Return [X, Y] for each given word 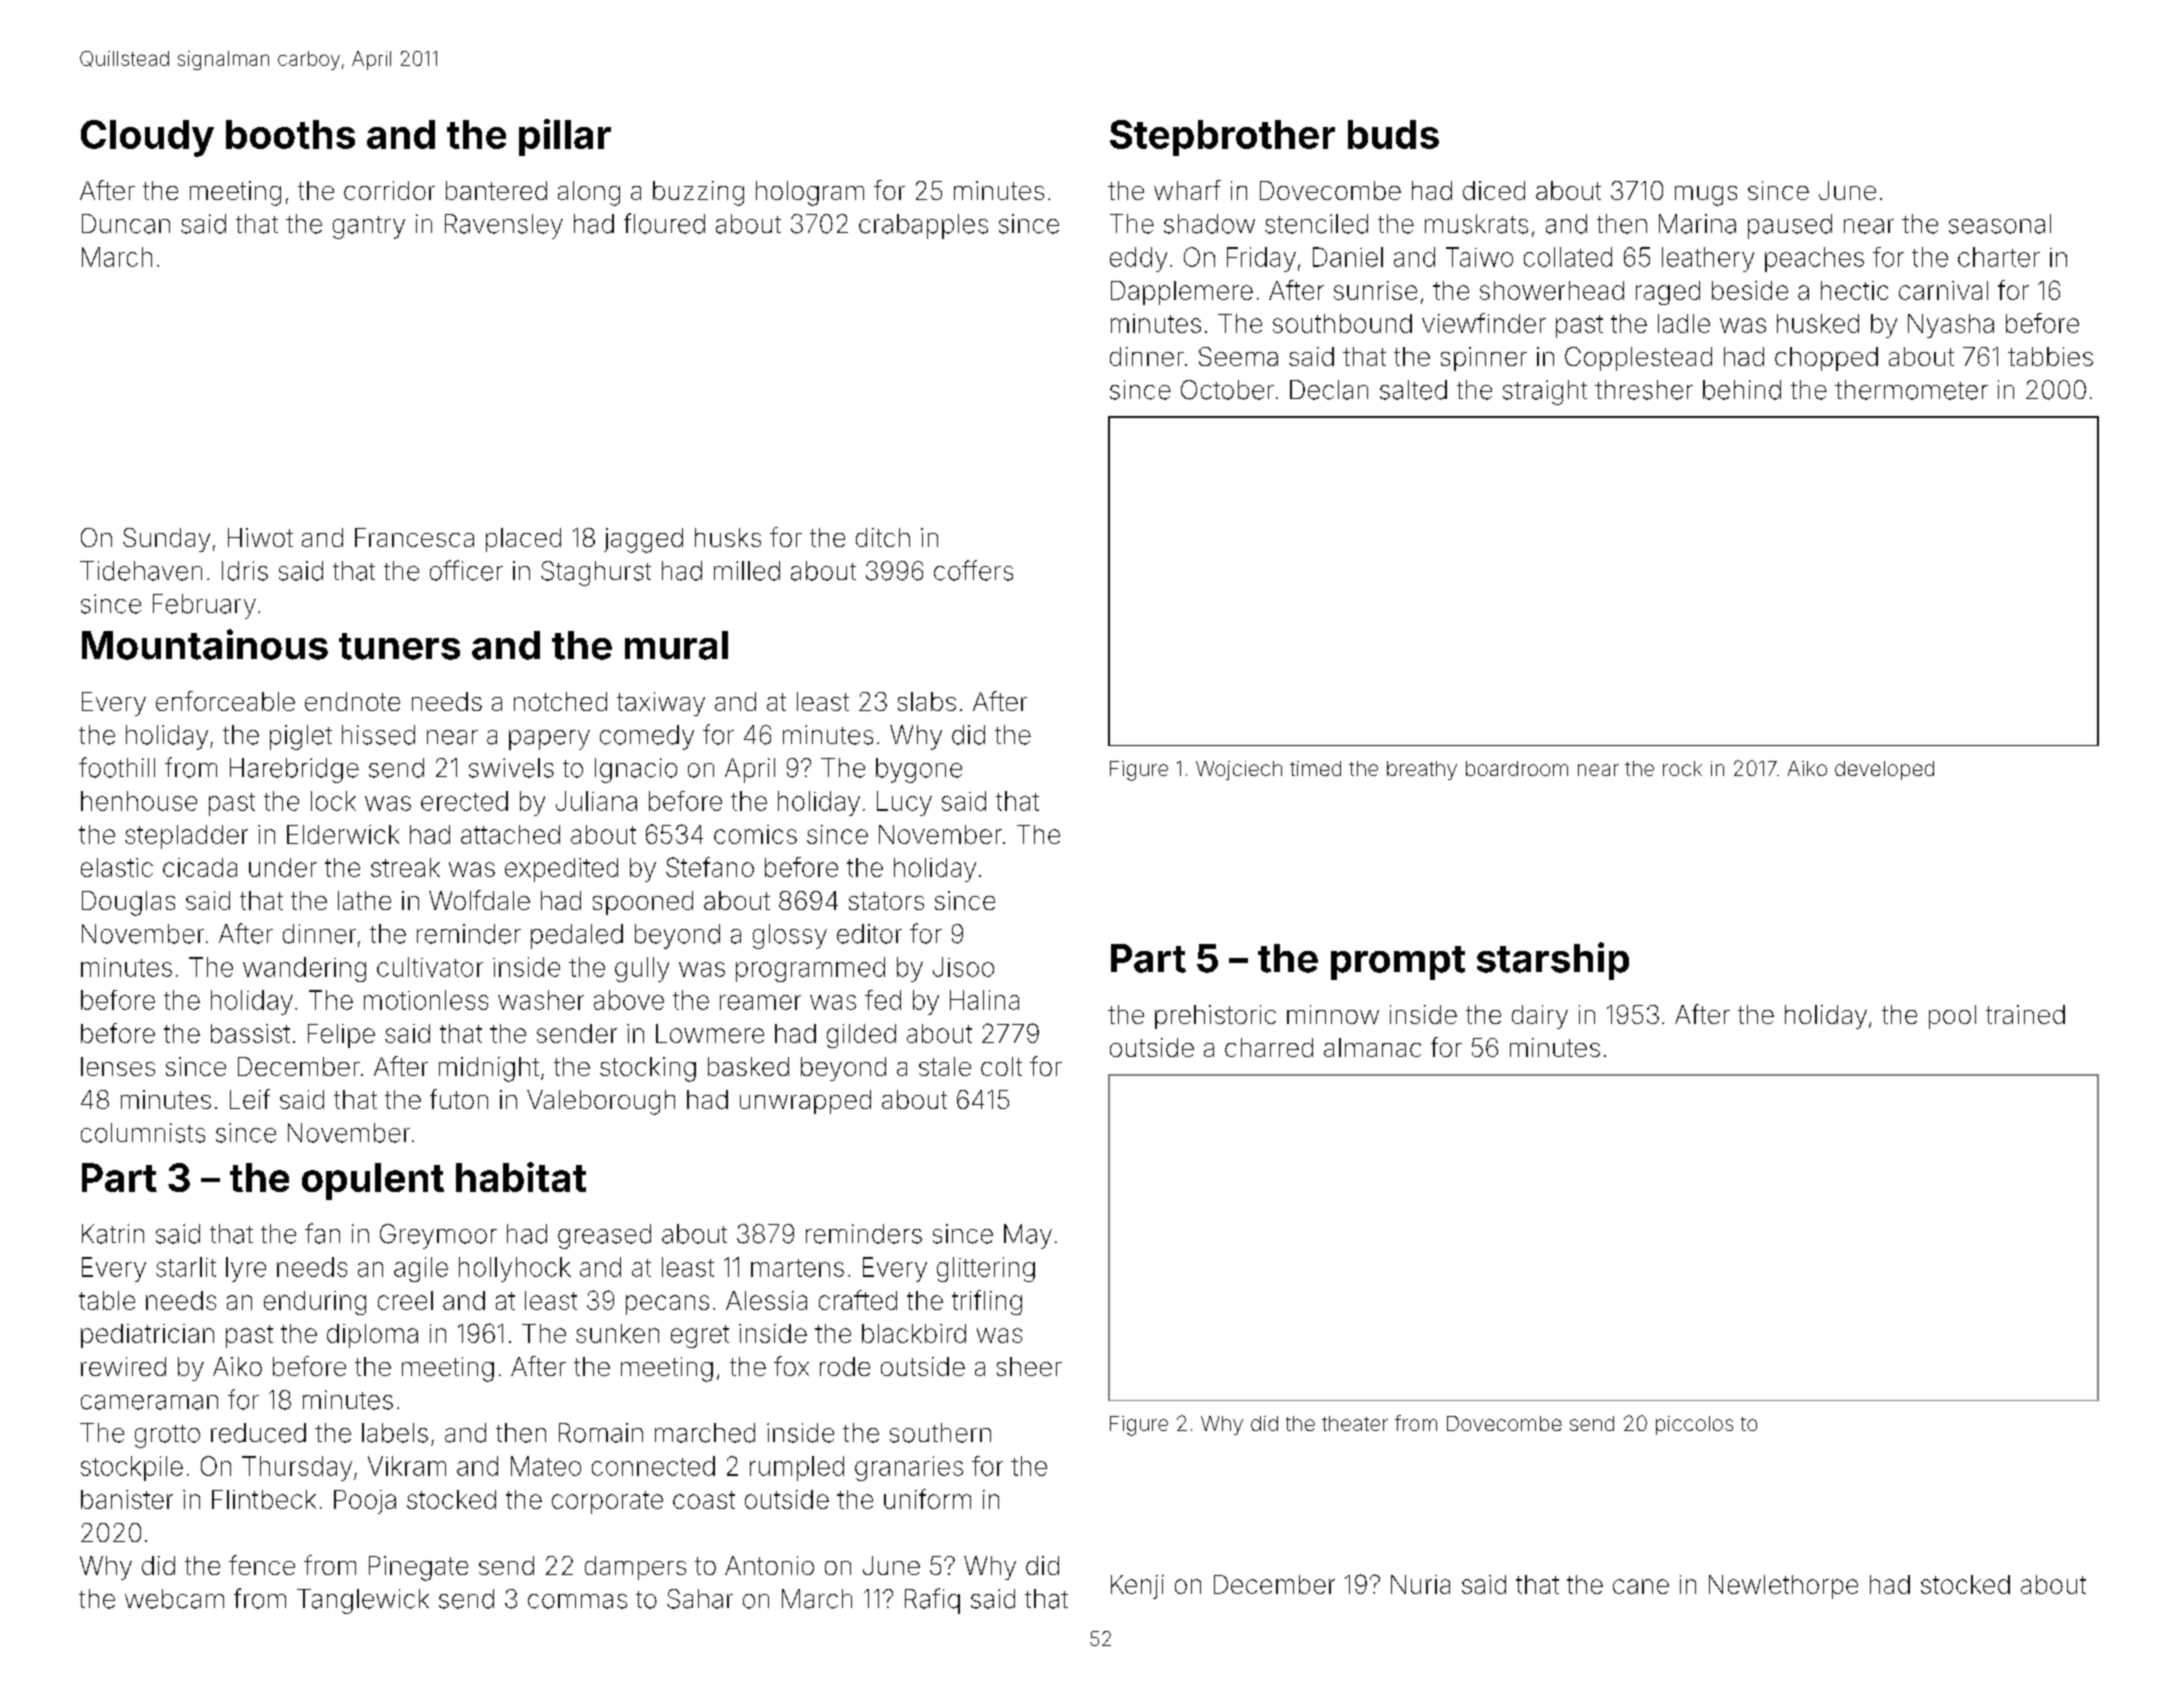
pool [1952, 1017]
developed [1884, 770]
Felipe [341, 1036]
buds [1393, 134]
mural [676, 645]
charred [1269, 1047]
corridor [389, 190]
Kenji [1137, 1587]
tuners [399, 646]
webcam [174, 1599]
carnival [1943, 290]
